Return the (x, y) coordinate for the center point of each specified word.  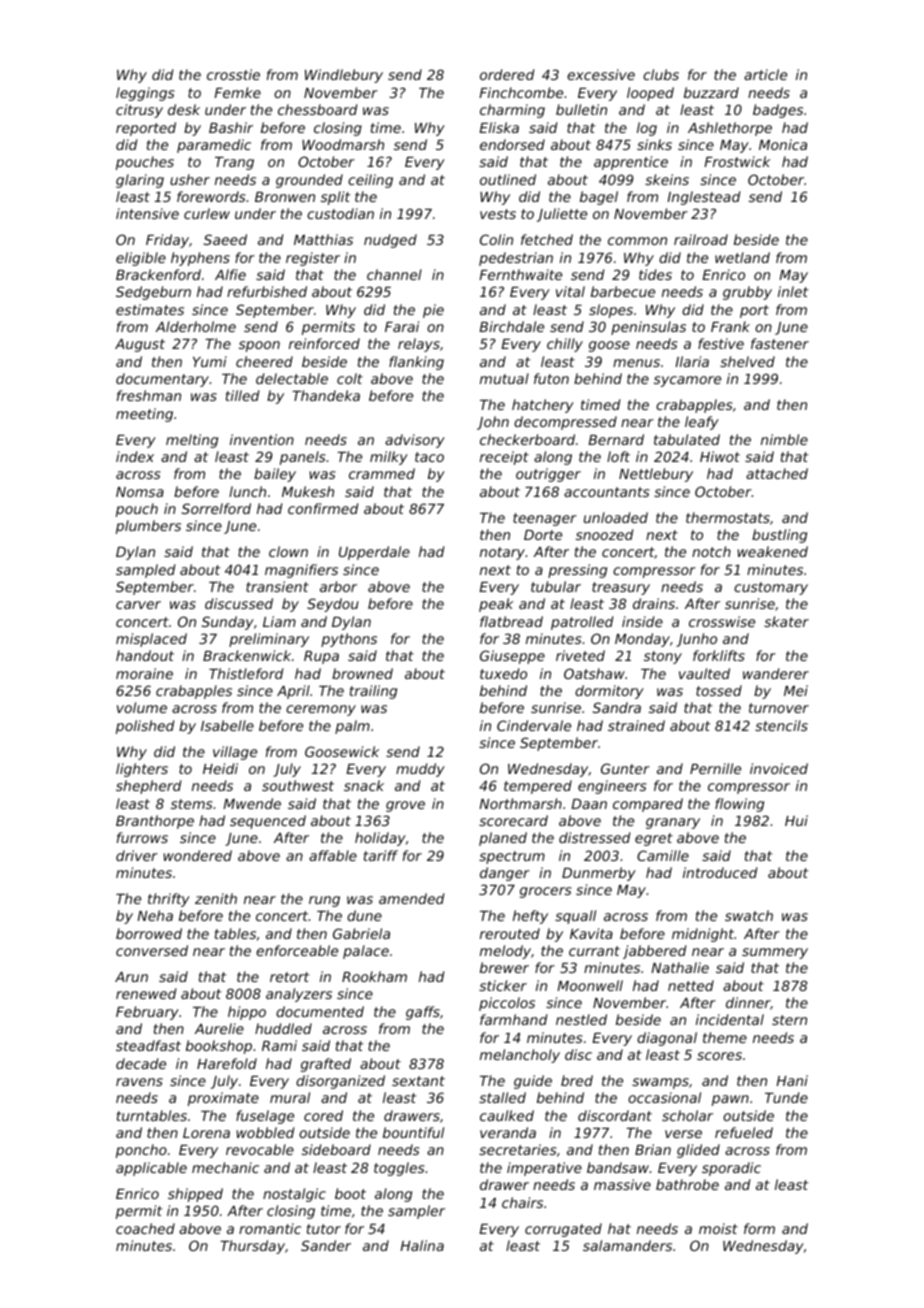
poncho (141, 1151)
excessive (601, 74)
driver (137, 855)
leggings (145, 94)
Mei (796, 690)
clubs (661, 74)
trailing (373, 692)
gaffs (423, 1013)
